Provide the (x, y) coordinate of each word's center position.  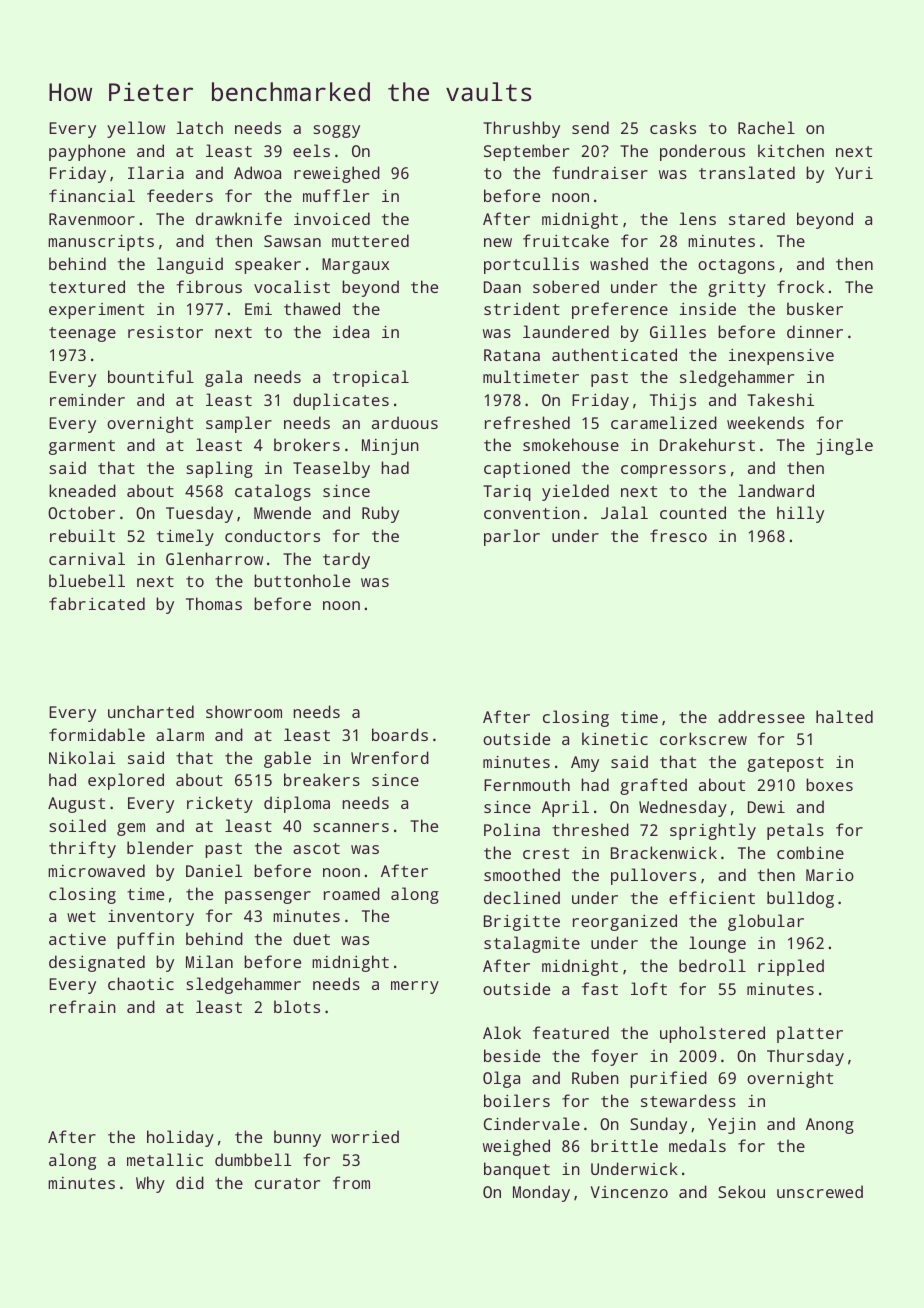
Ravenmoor (92, 219)
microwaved (96, 870)
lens (697, 218)
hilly (800, 514)
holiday (180, 1138)
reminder (87, 399)
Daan (502, 287)
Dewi (766, 807)
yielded (575, 492)
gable (287, 759)
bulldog (800, 899)
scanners (351, 827)
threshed (590, 829)
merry (415, 987)
